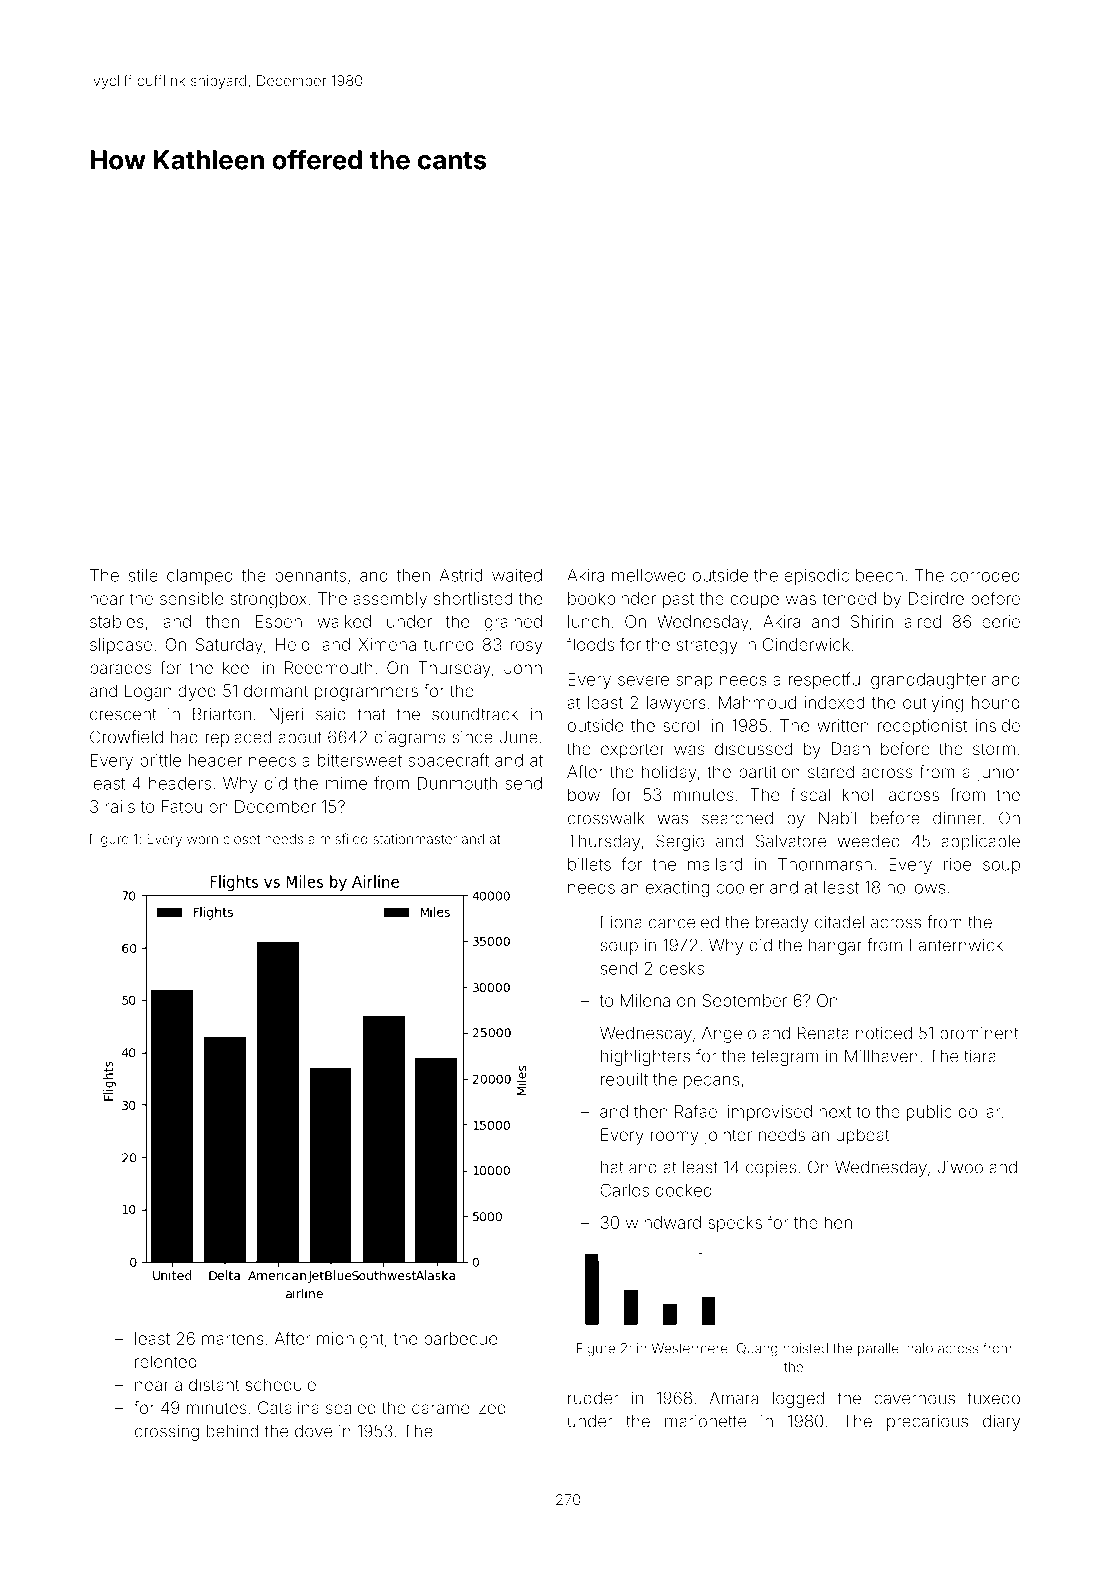 This image has height=1570, width=1110. Describe the element at coordinates (684, 922) in the image. I see `canceled` at that location.
